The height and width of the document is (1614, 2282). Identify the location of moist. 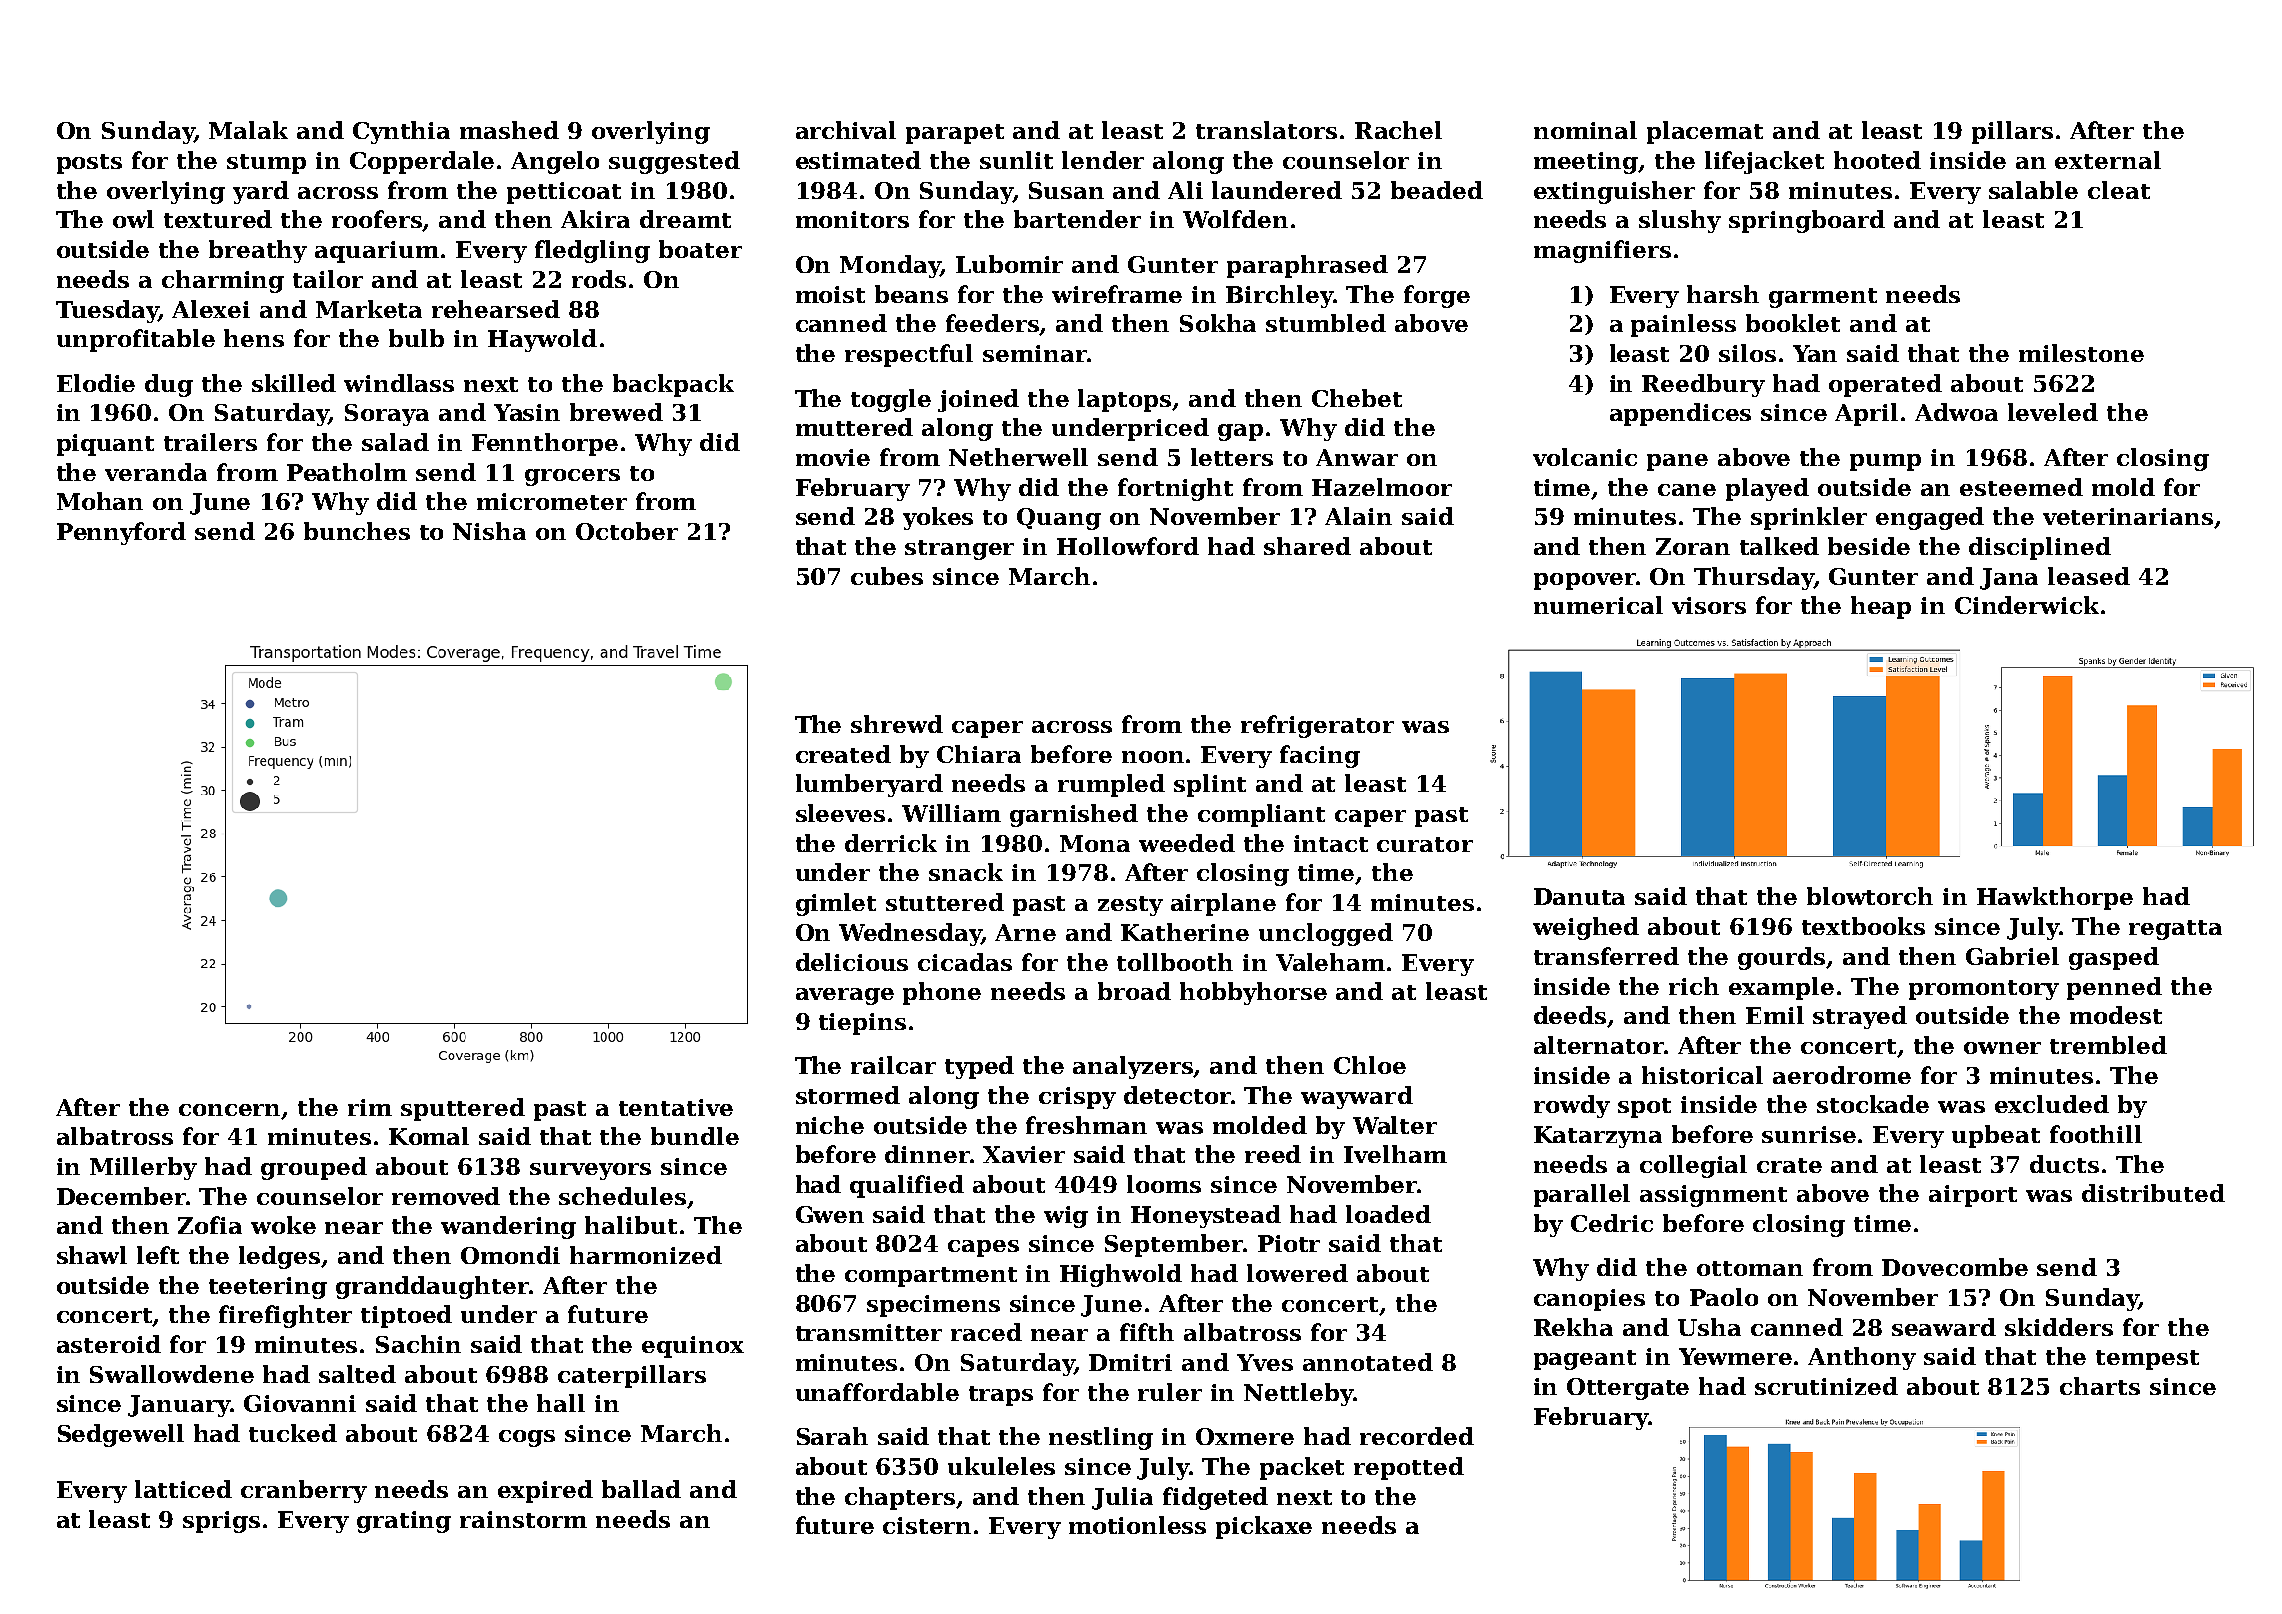
(830, 294).
